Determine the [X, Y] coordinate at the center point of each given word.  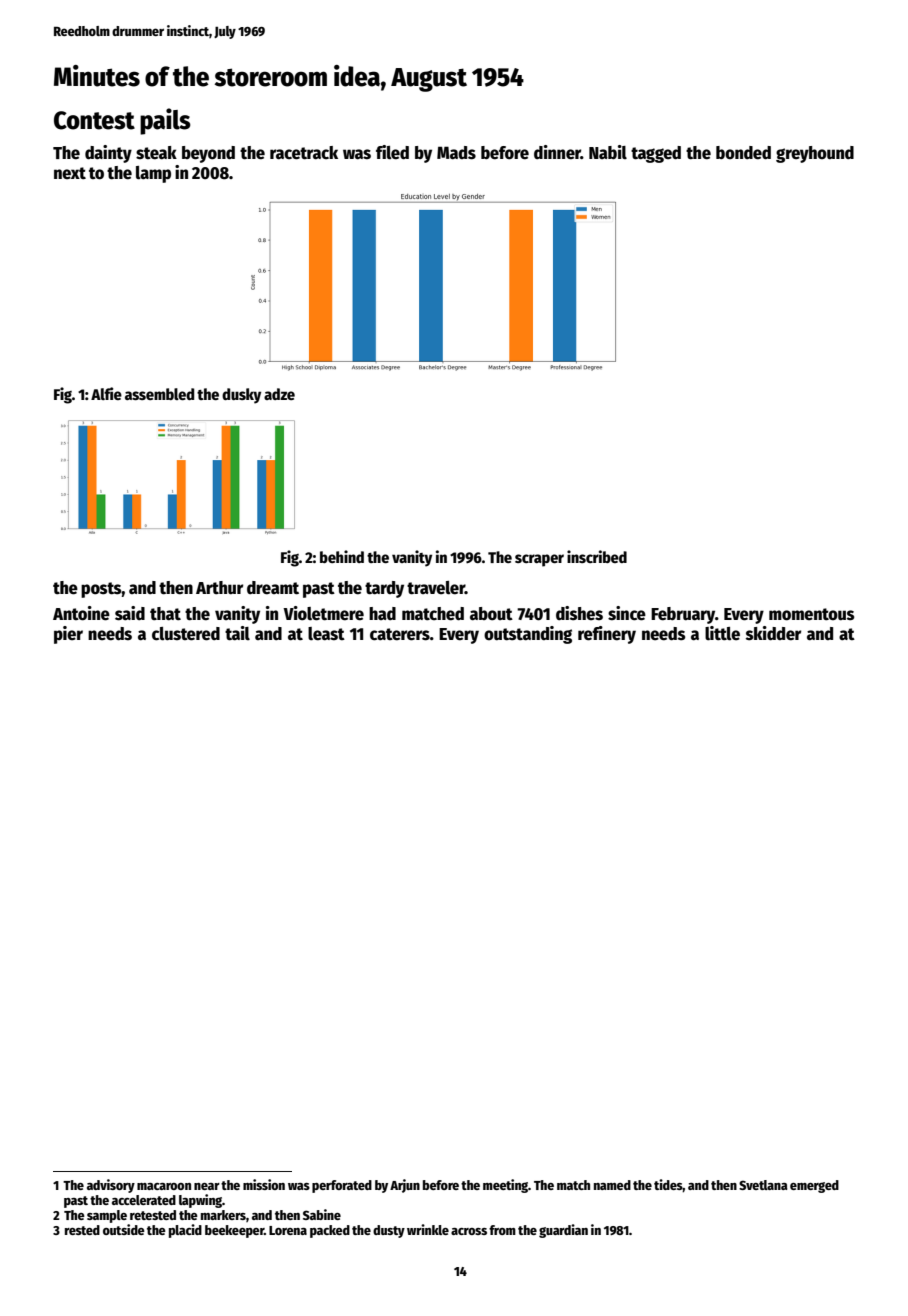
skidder [773, 633]
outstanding [528, 635]
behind [342, 556]
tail [237, 633]
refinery [607, 635]
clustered [186, 634]
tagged [656, 154]
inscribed [597, 556]
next [70, 173]
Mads [456, 153]
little [722, 633]
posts [101, 590]
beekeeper [234, 1231]
